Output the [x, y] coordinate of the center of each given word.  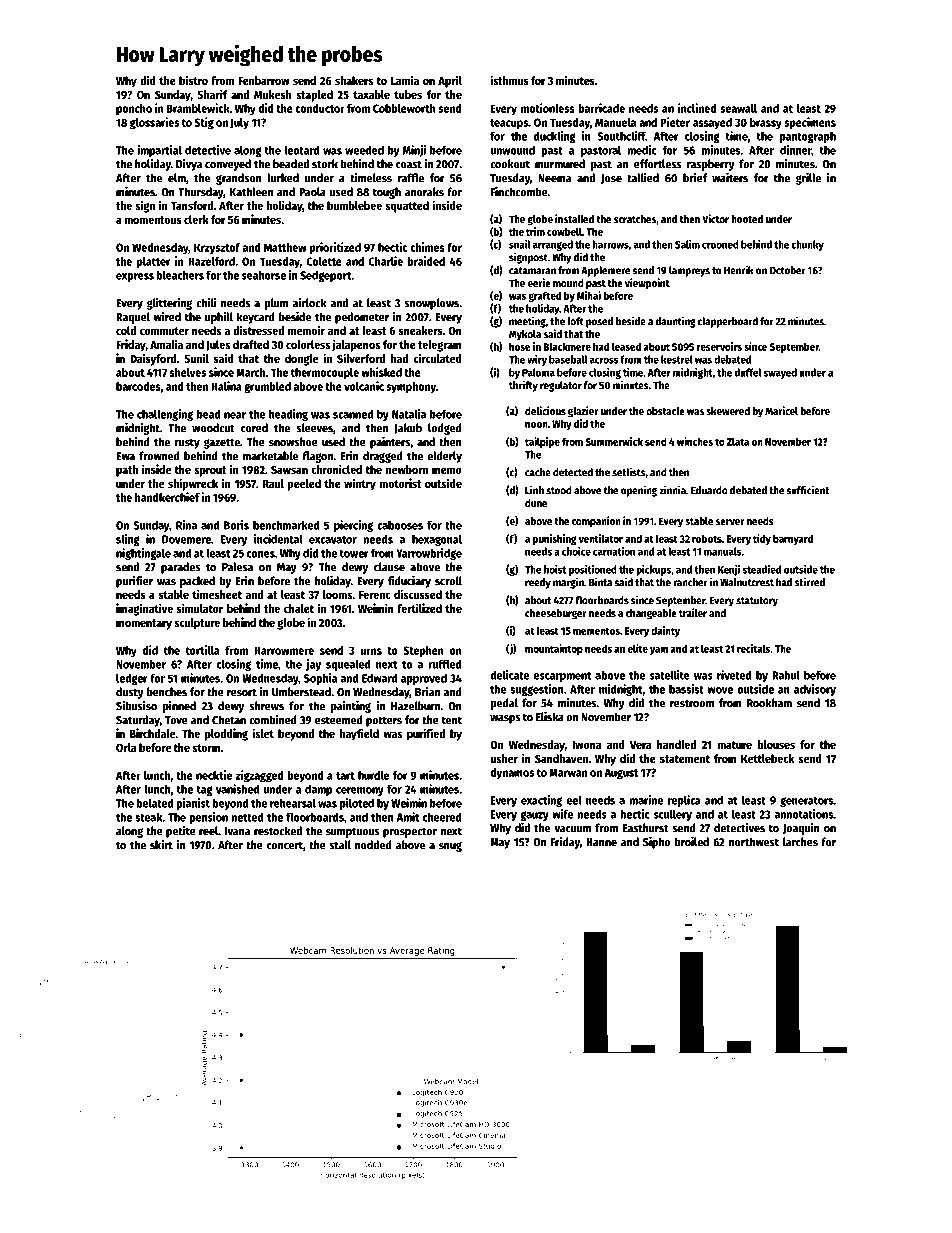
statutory [757, 602]
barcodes [138, 386]
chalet [299, 608]
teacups [509, 124]
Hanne [601, 842]
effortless [657, 164]
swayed [780, 373]
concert [285, 845]
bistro [193, 80]
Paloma [538, 372]
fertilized [419, 608]
